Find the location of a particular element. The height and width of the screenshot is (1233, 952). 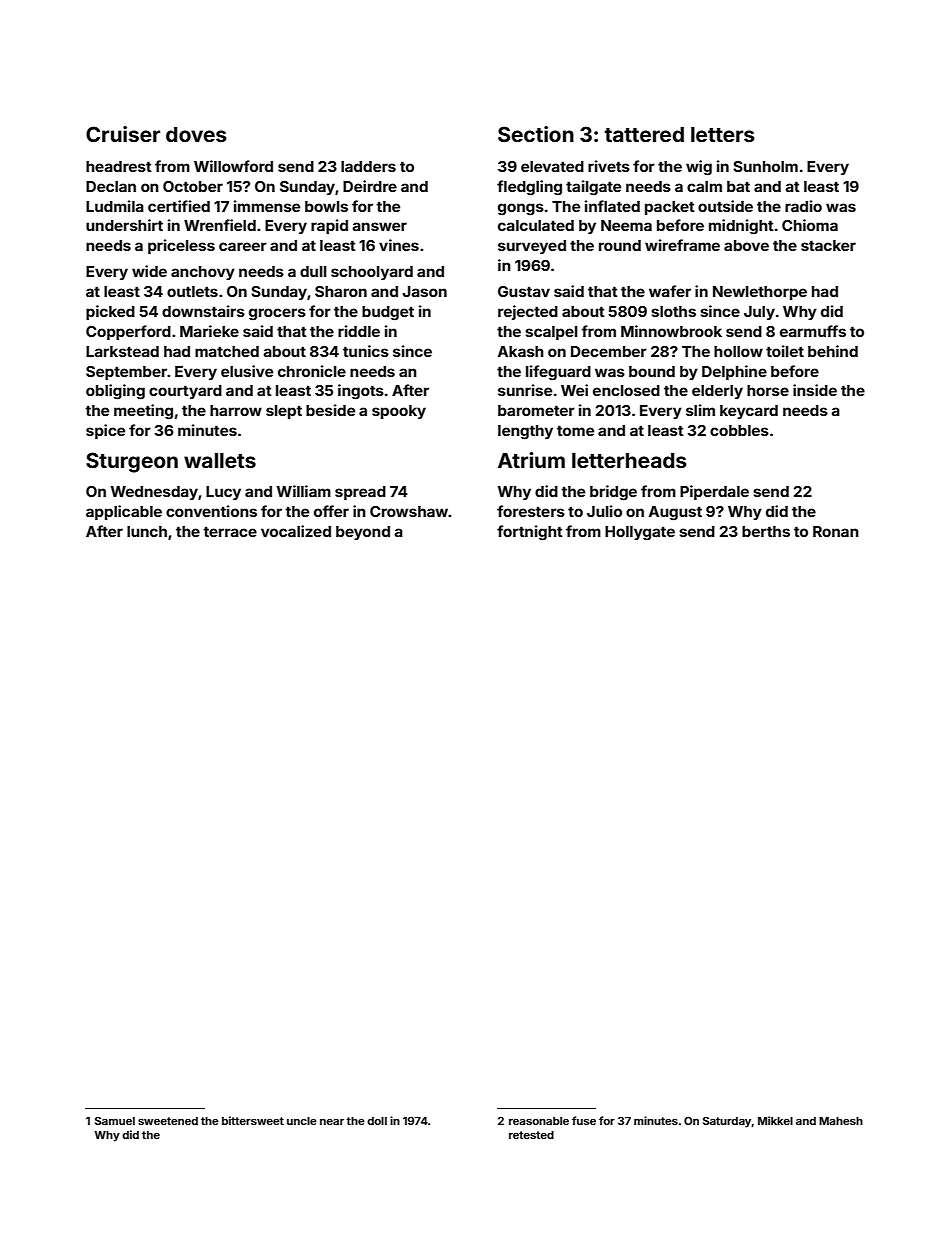

reasonable is located at coordinates (539, 1121).
